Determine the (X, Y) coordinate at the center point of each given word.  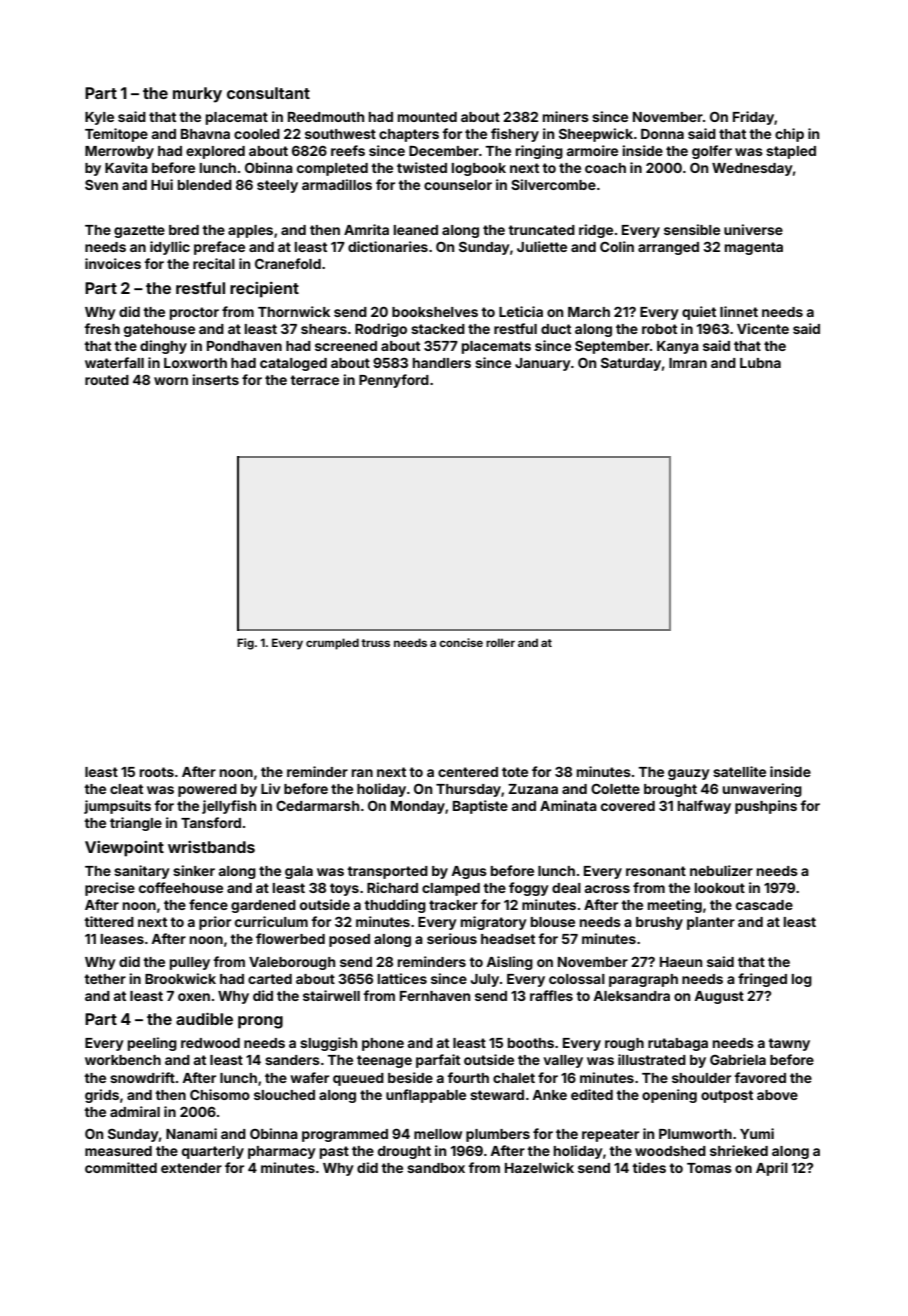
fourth (468, 1077)
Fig (245, 644)
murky (197, 95)
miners (566, 116)
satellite (739, 771)
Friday (754, 118)
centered (468, 772)
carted (270, 979)
